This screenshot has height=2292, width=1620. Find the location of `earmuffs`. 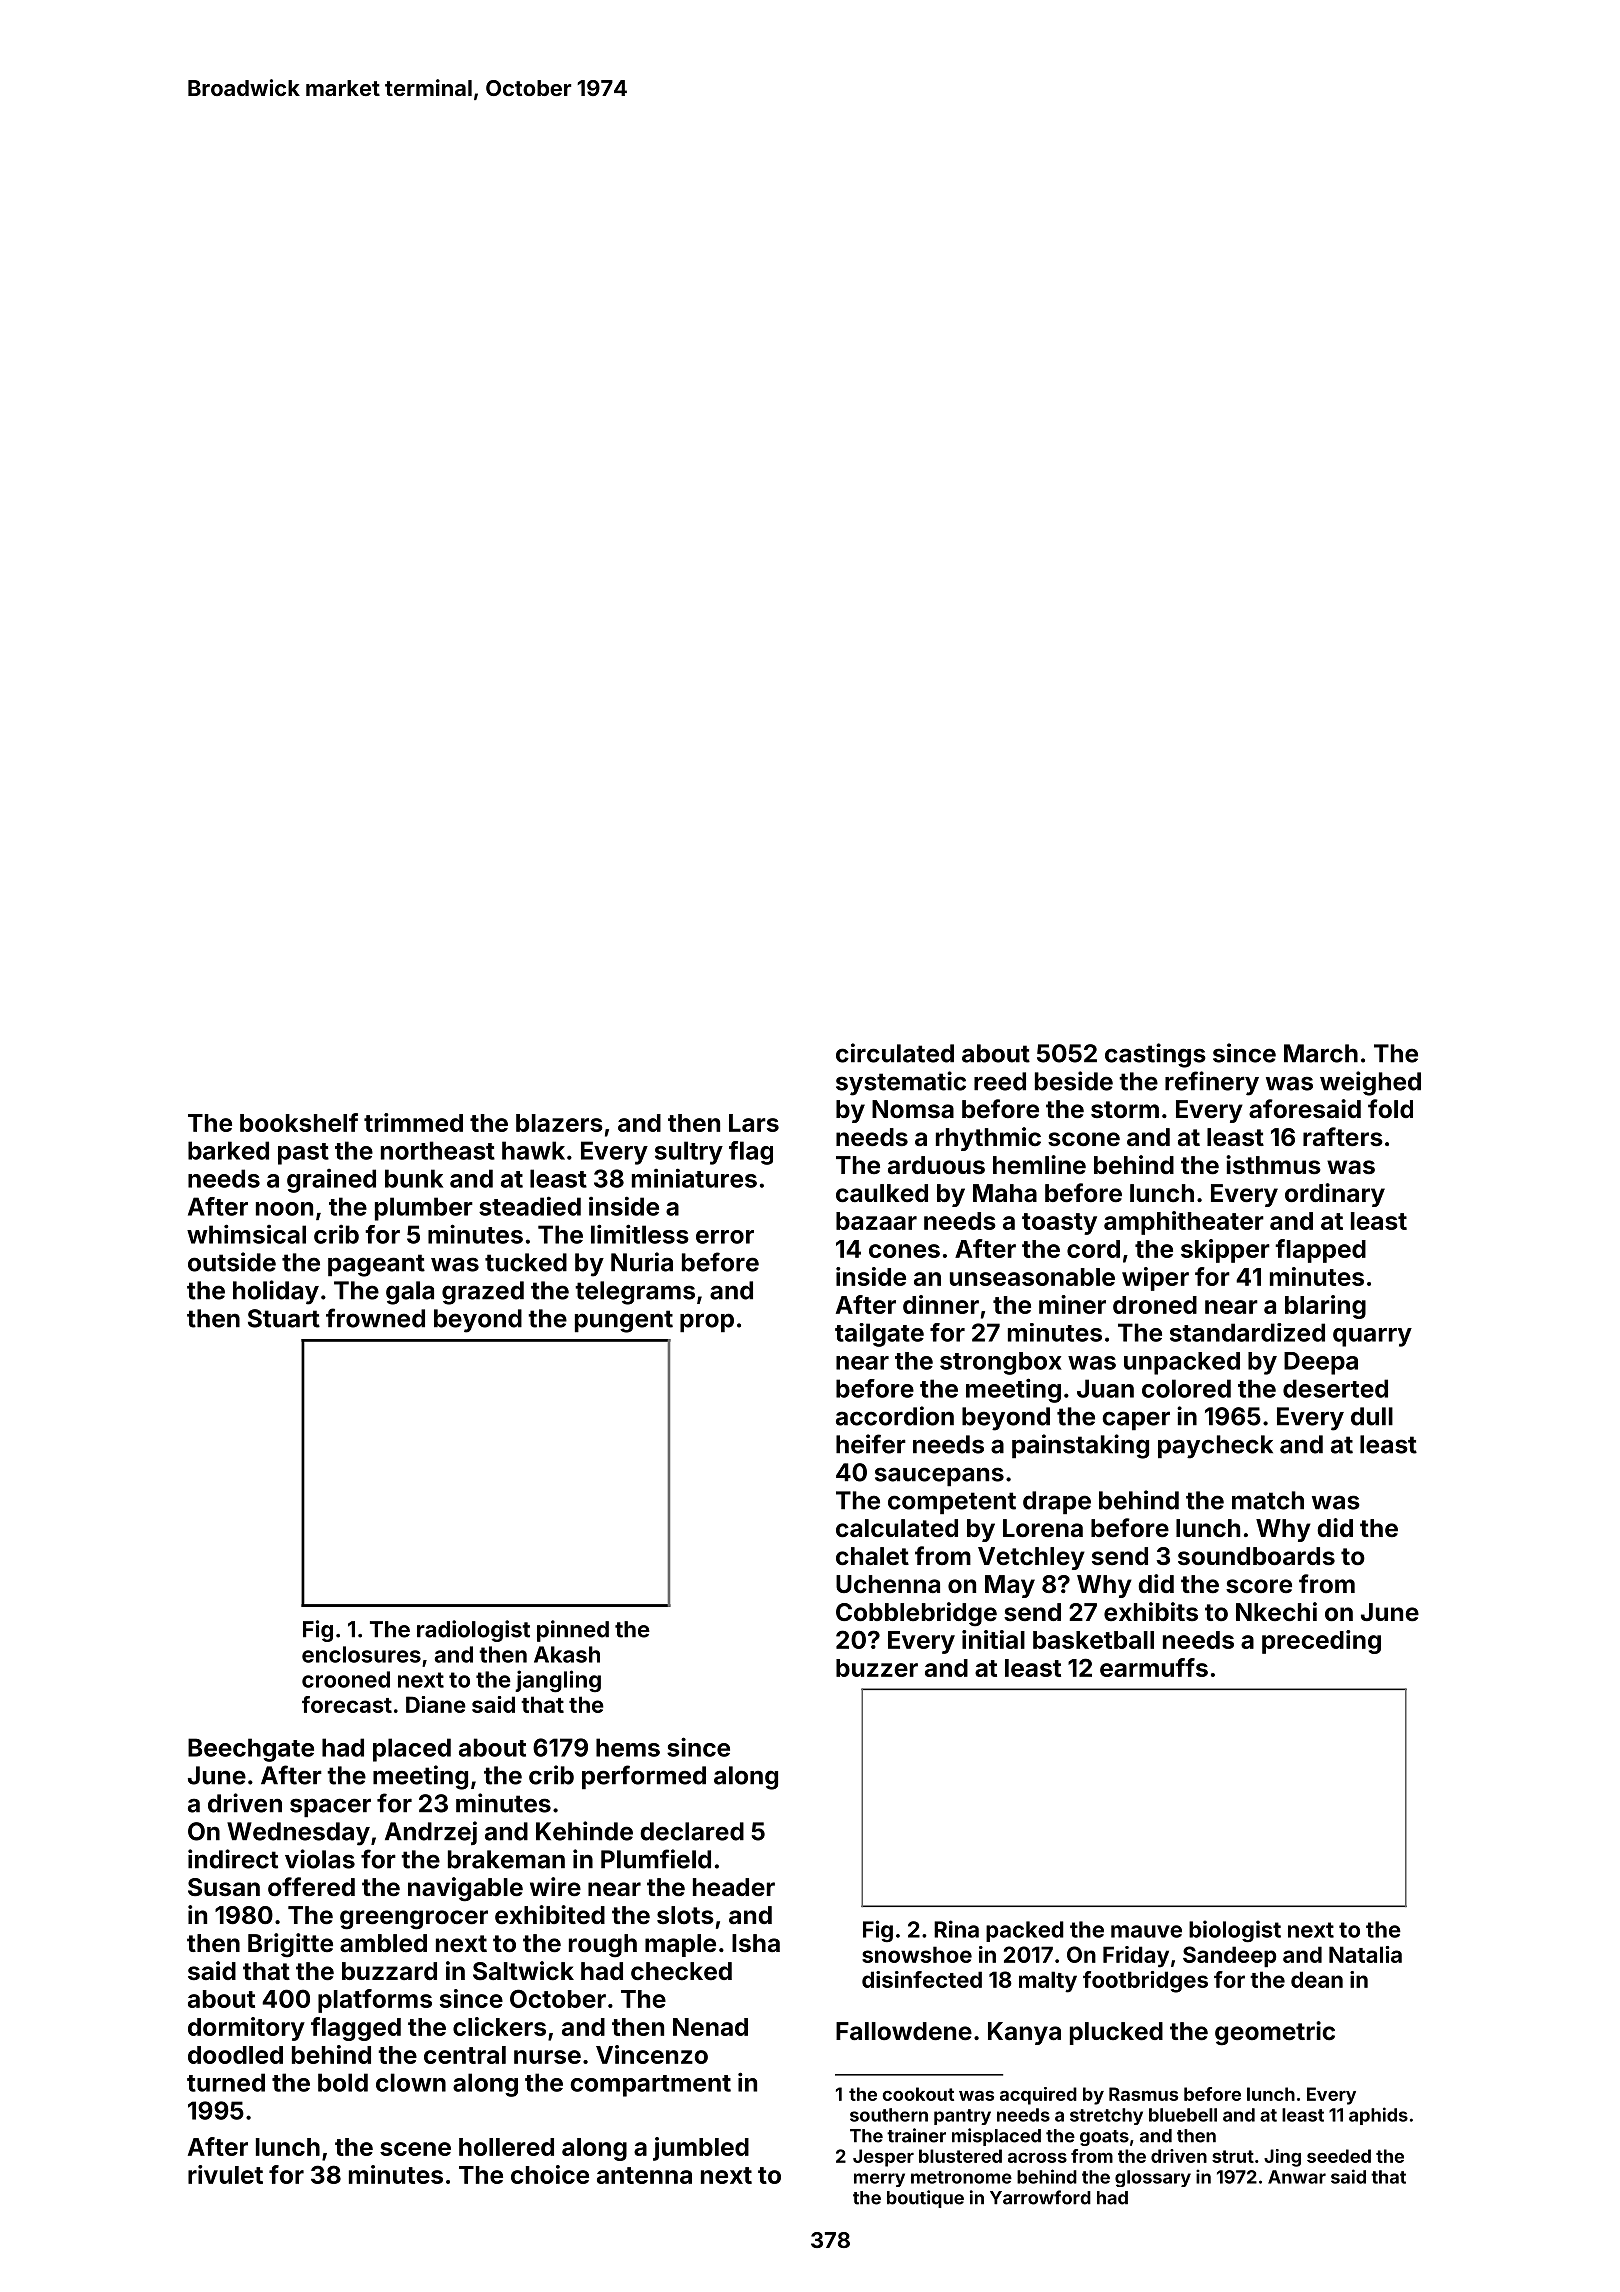

earmuffs is located at coordinates (1154, 1667).
